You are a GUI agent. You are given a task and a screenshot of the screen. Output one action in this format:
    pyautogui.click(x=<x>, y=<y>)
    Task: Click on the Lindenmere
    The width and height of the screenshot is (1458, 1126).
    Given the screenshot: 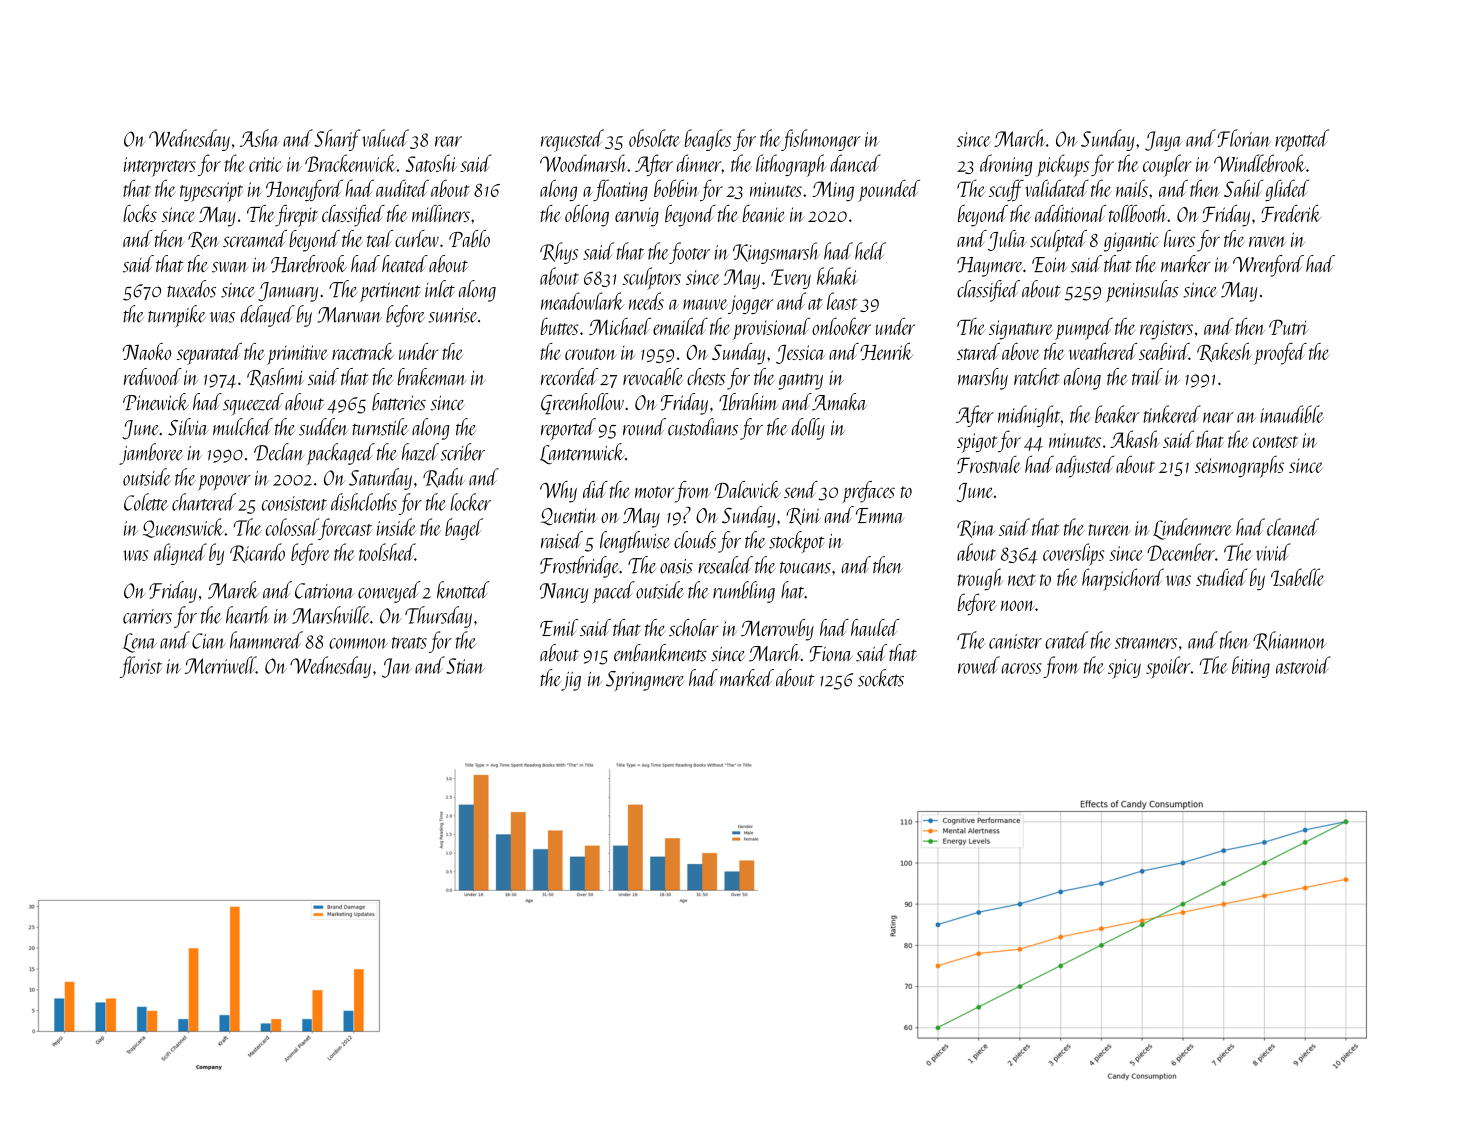 What is the action you would take?
    pyautogui.click(x=1192, y=529)
